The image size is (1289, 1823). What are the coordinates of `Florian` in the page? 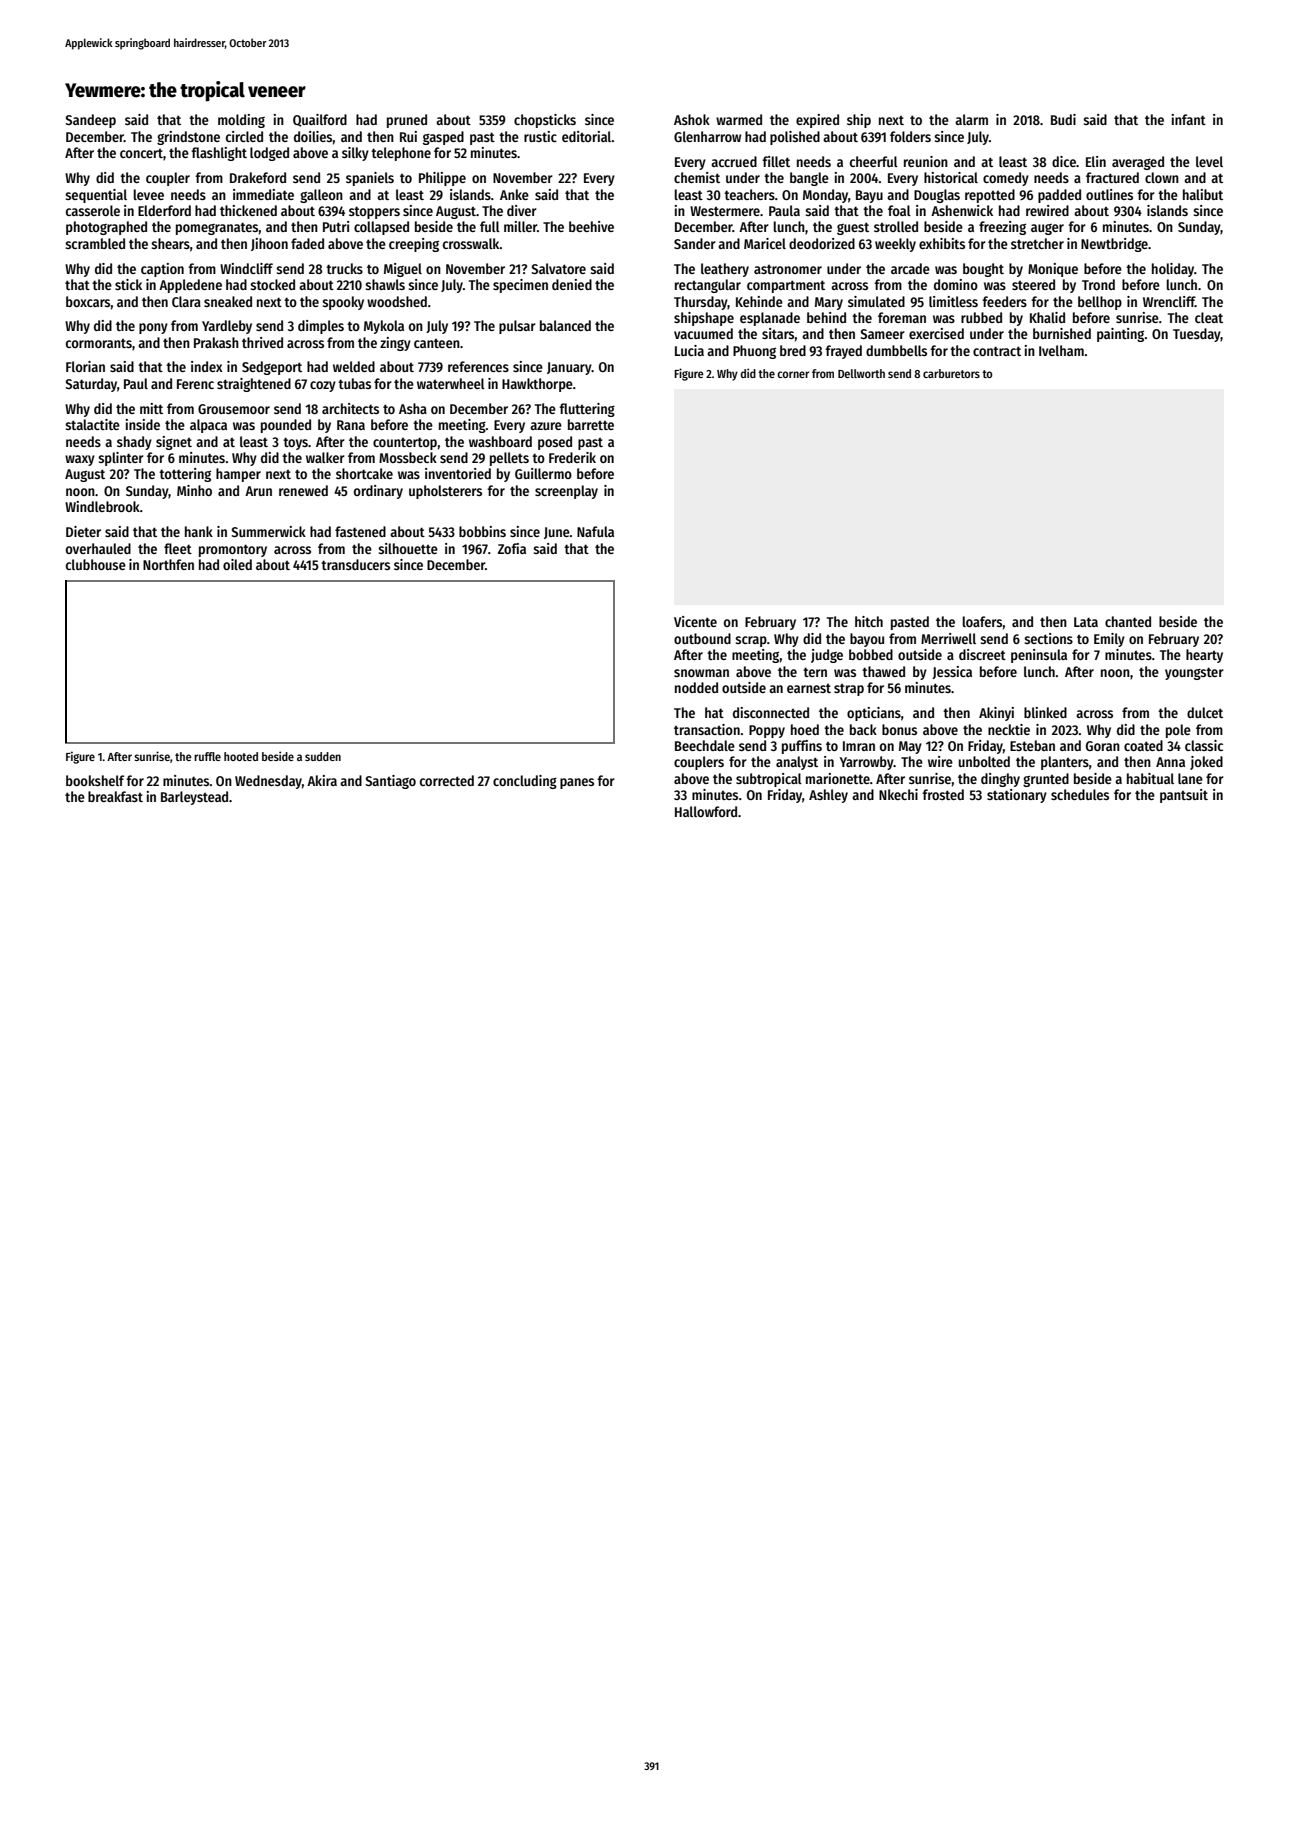 It's located at (85, 366).
